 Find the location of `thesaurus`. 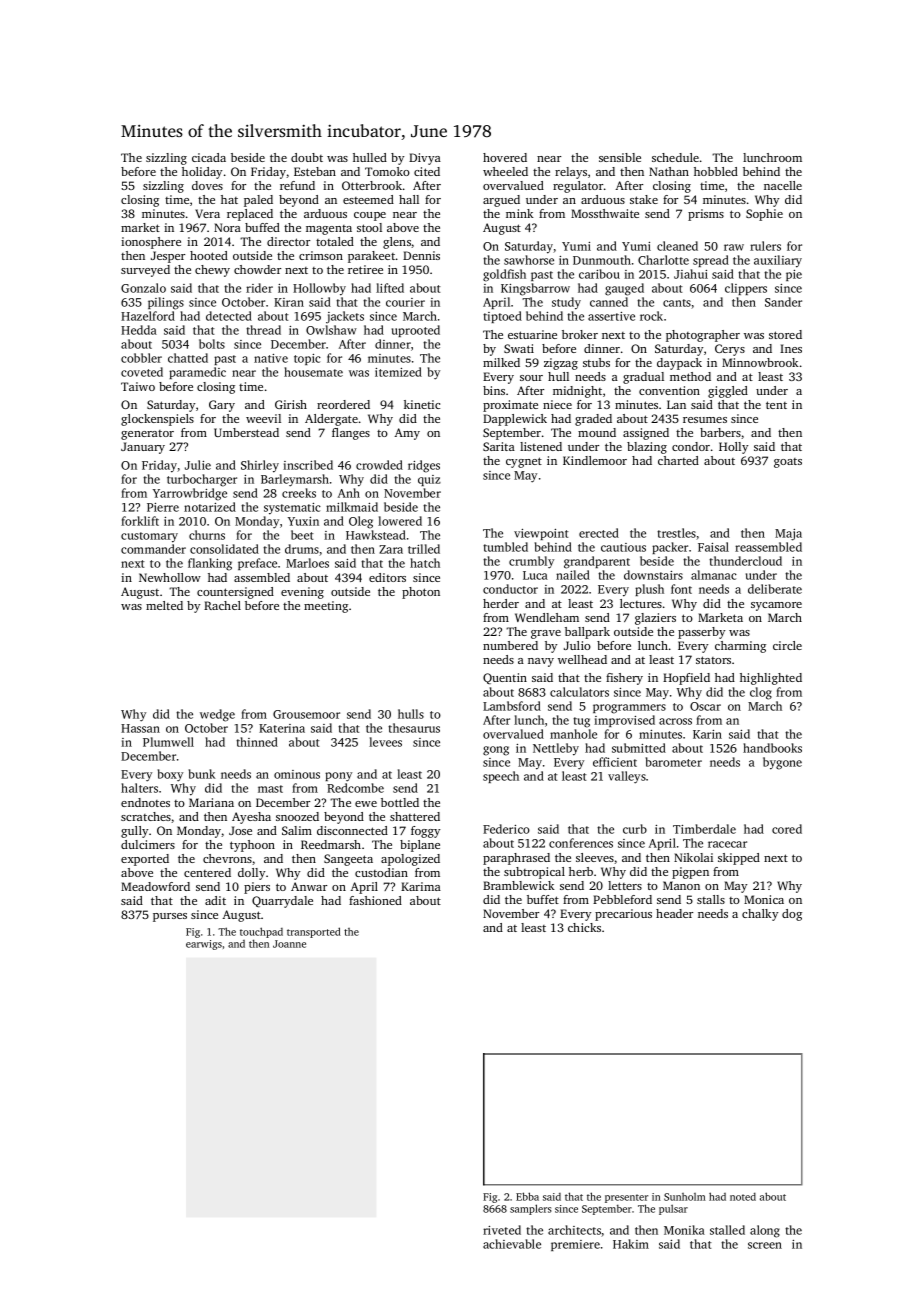

thesaurus is located at coordinates (414, 728).
